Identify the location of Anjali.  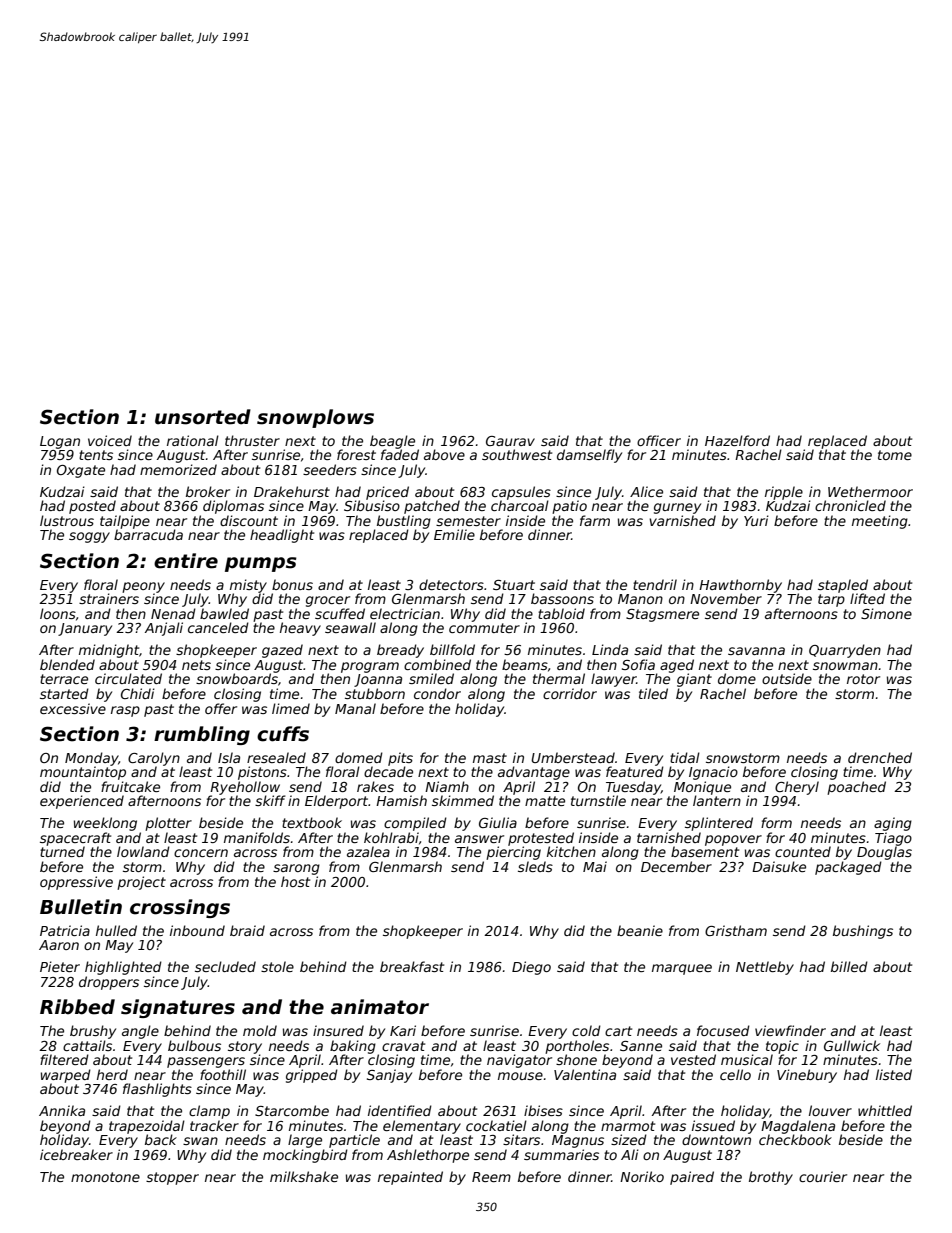
(164, 629).
